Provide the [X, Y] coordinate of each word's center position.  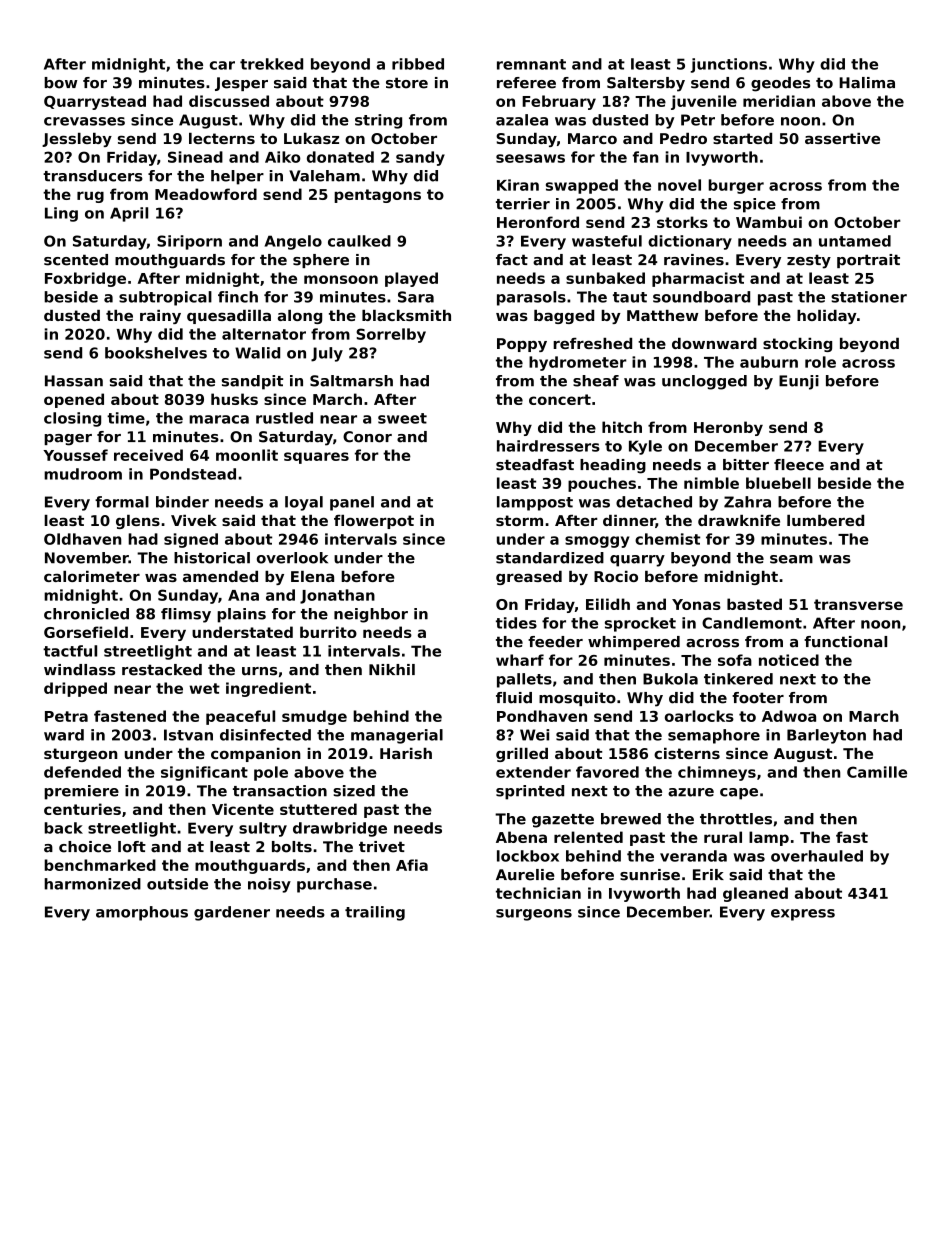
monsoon [341, 279]
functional [845, 642]
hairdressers [548, 446]
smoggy [597, 542]
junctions [729, 65]
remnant [531, 64]
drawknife [739, 520]
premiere [81, 792]
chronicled [86, 614]
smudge [314, 717]
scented [76, 260]
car [222, 65]
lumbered [825, 520]
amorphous [142, 913]
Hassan [74, 381]
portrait [868, 261]
